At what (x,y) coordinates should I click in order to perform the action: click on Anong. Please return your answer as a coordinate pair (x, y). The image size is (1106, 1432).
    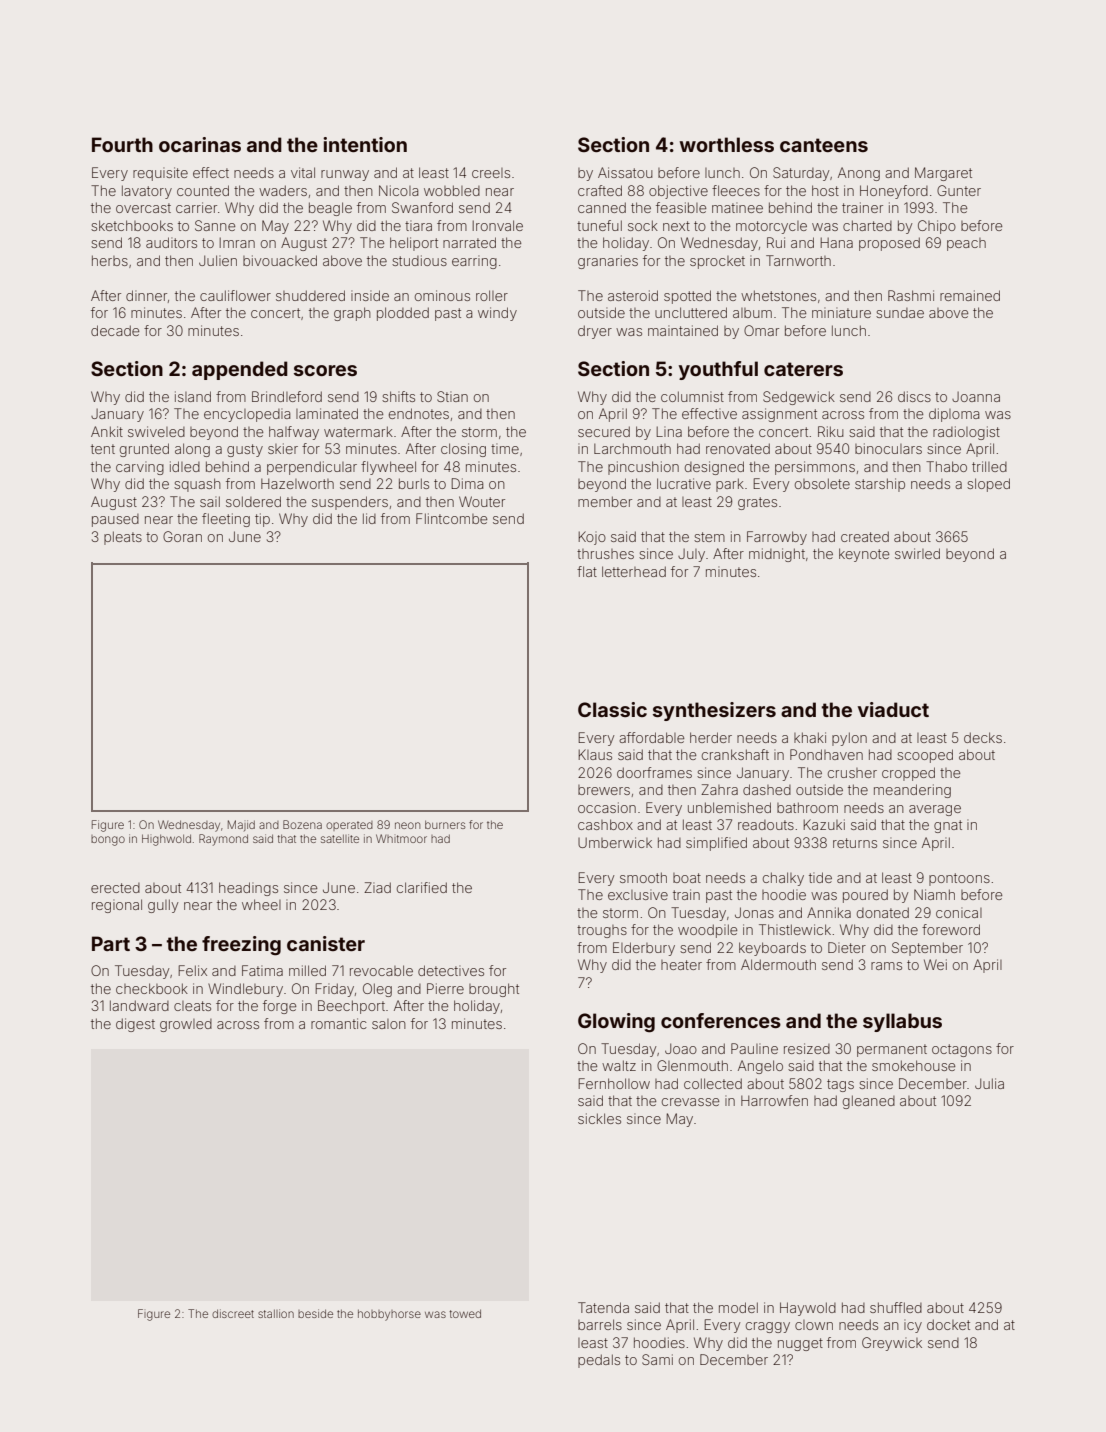
    Looking at the image, I should click on (859, 174).
